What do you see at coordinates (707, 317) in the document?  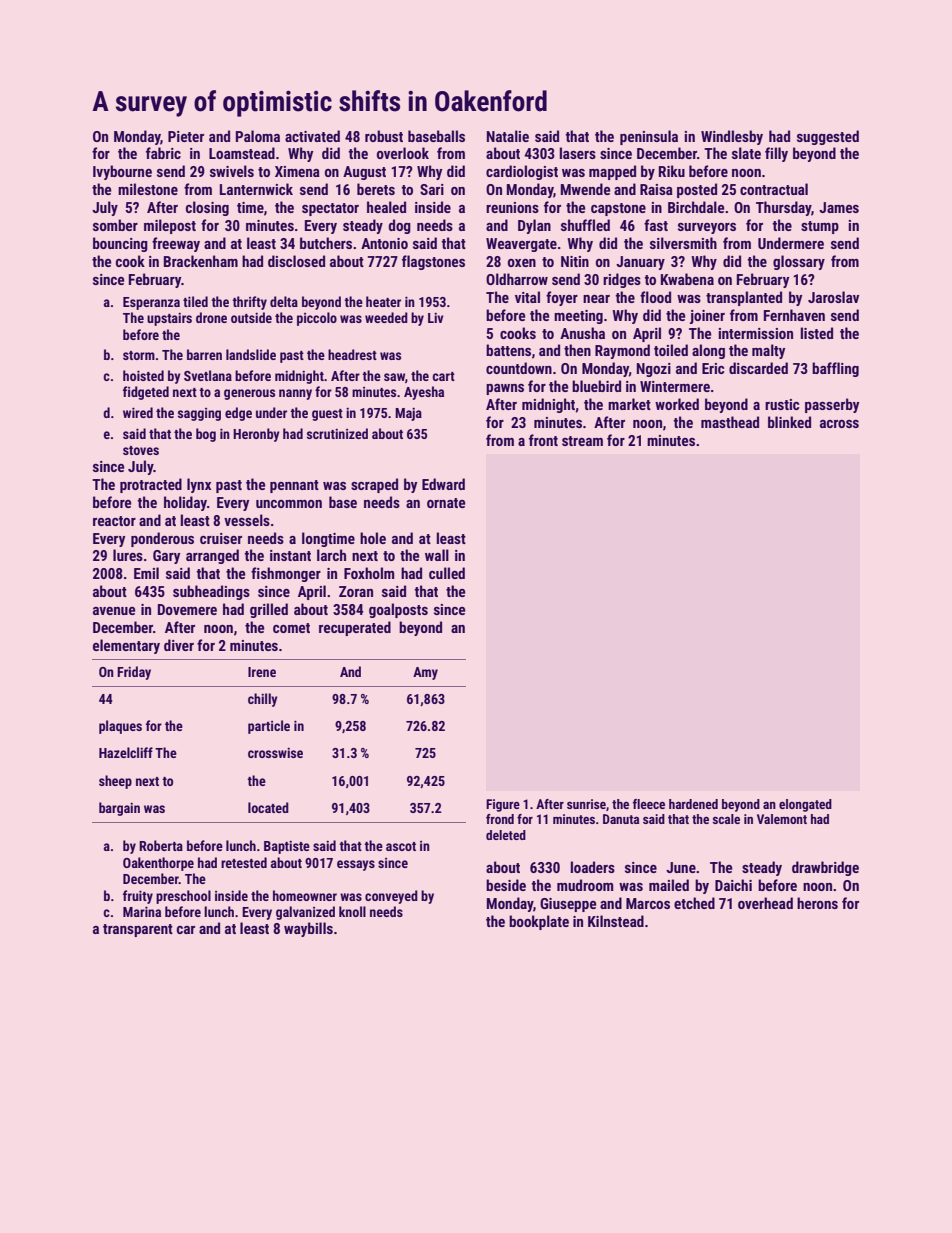 I see `joiner` at bounding box center [707, 317].
